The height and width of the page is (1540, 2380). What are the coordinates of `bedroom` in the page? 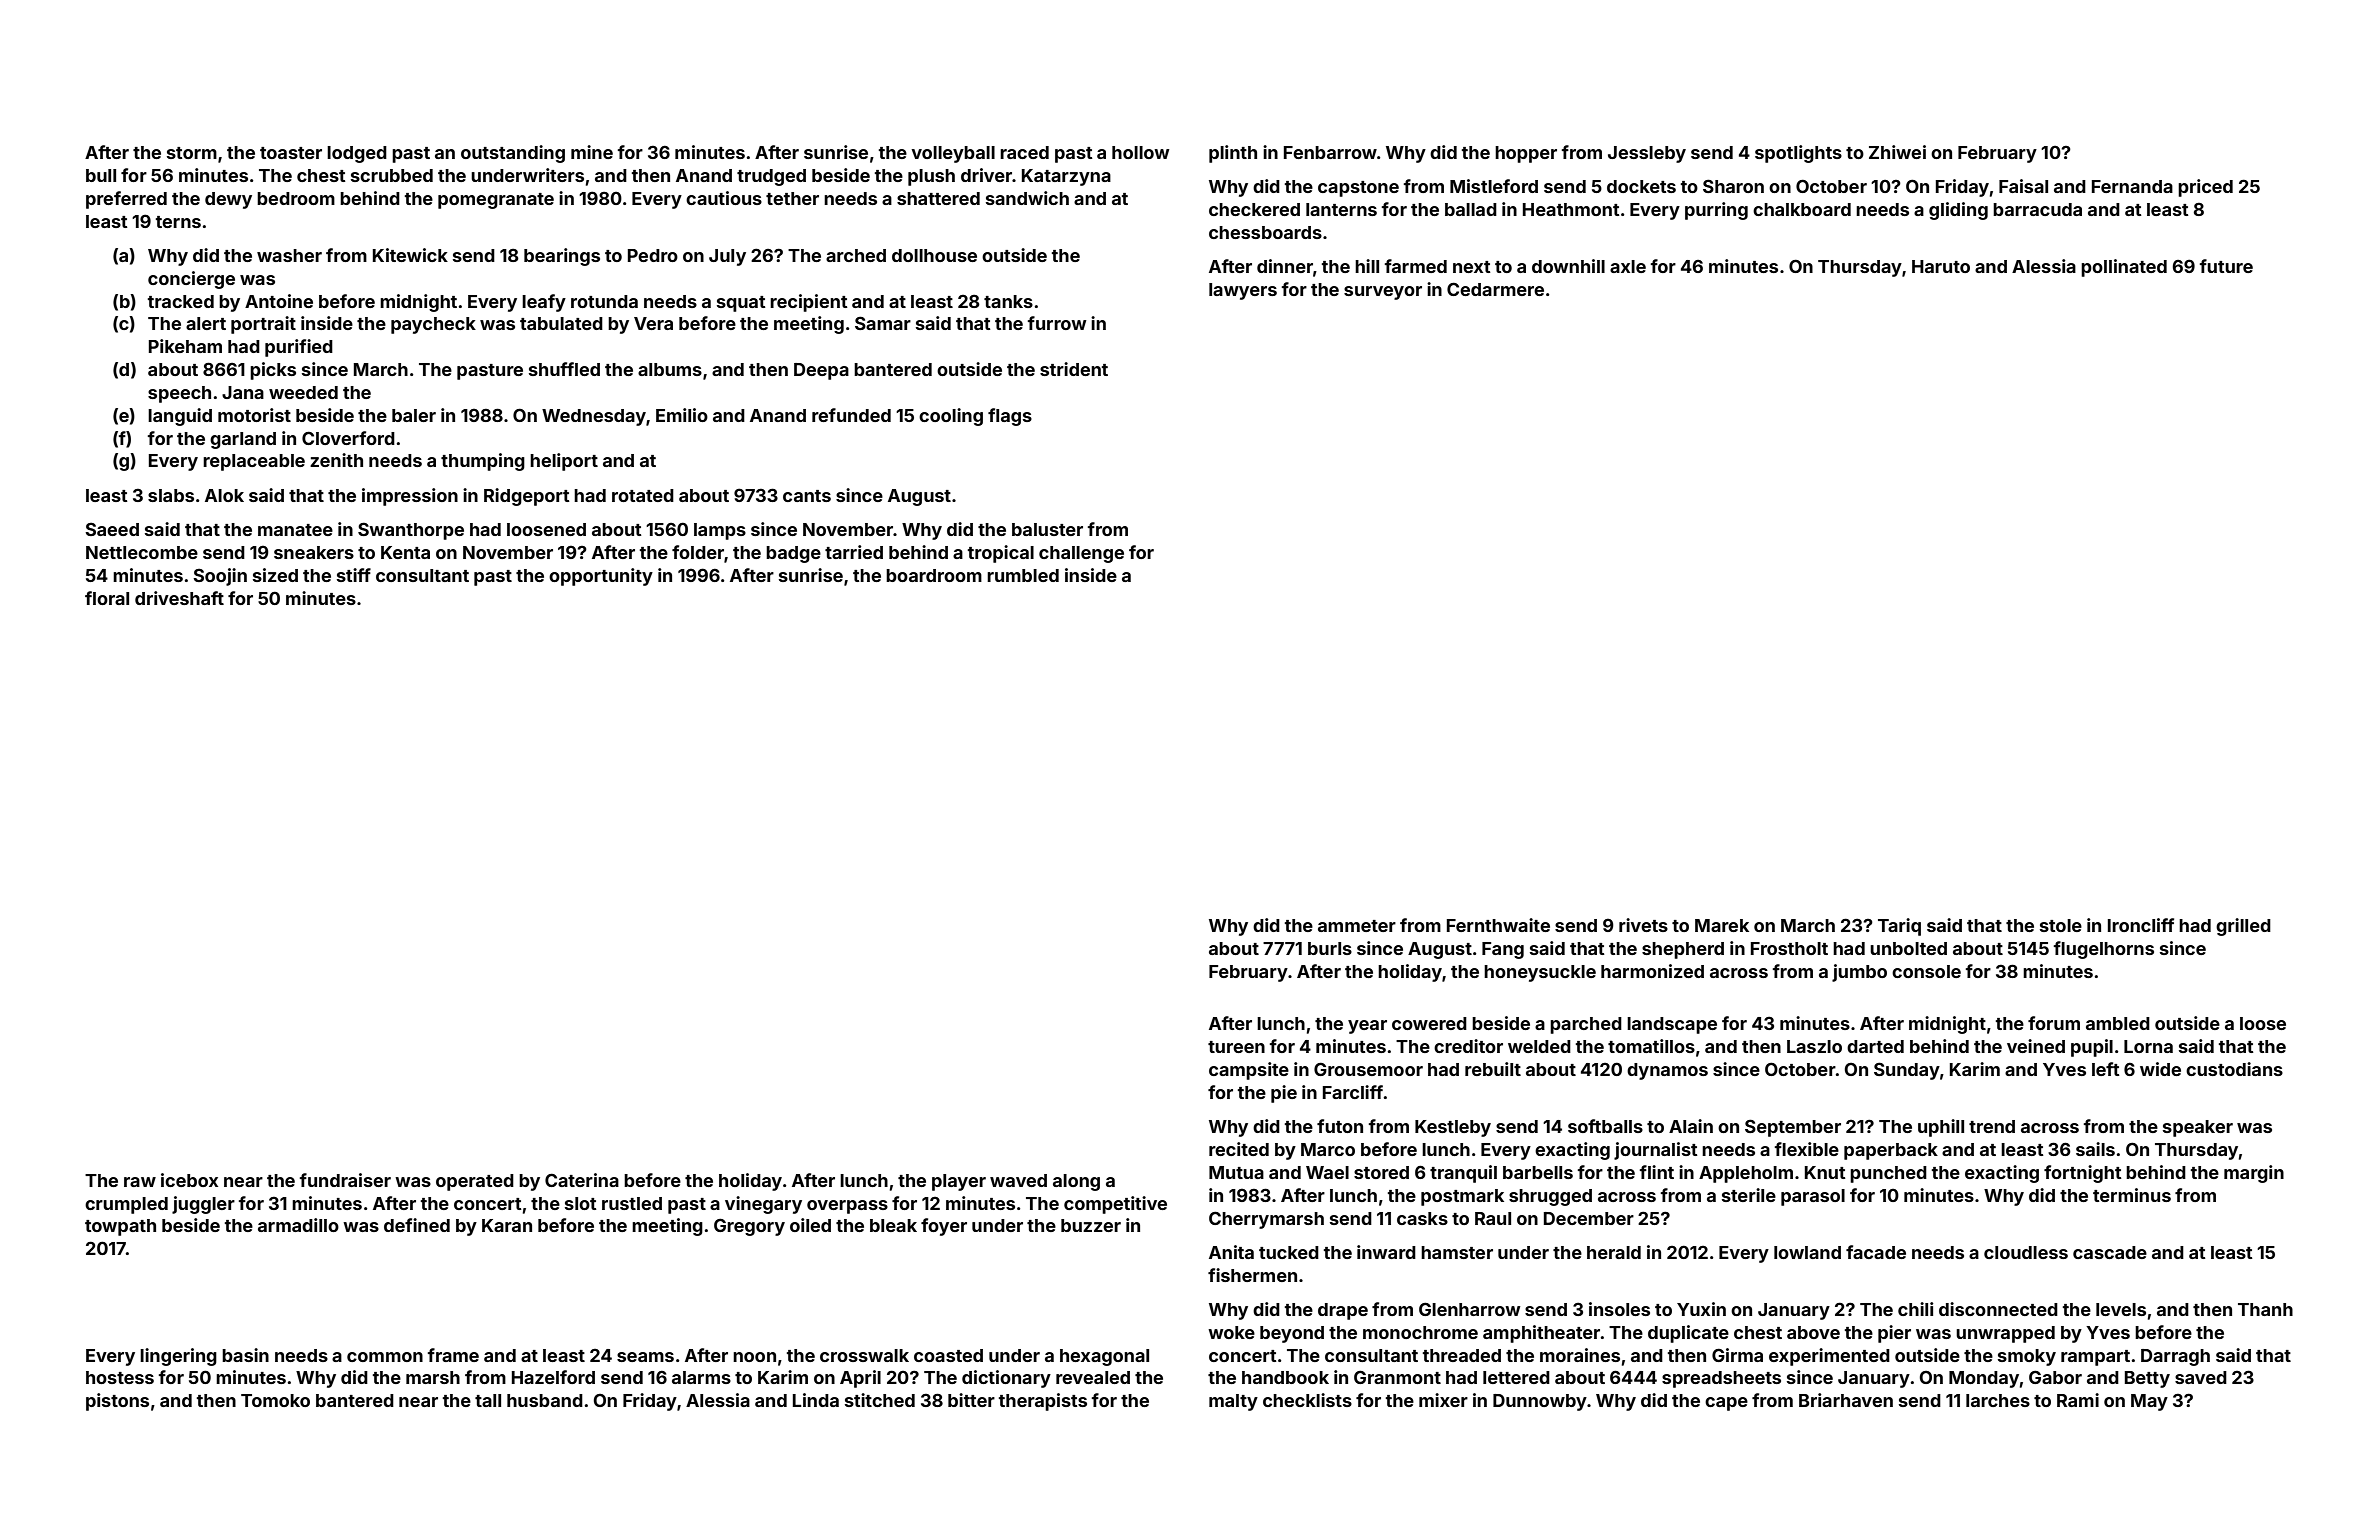 It's located at (296, 198).
